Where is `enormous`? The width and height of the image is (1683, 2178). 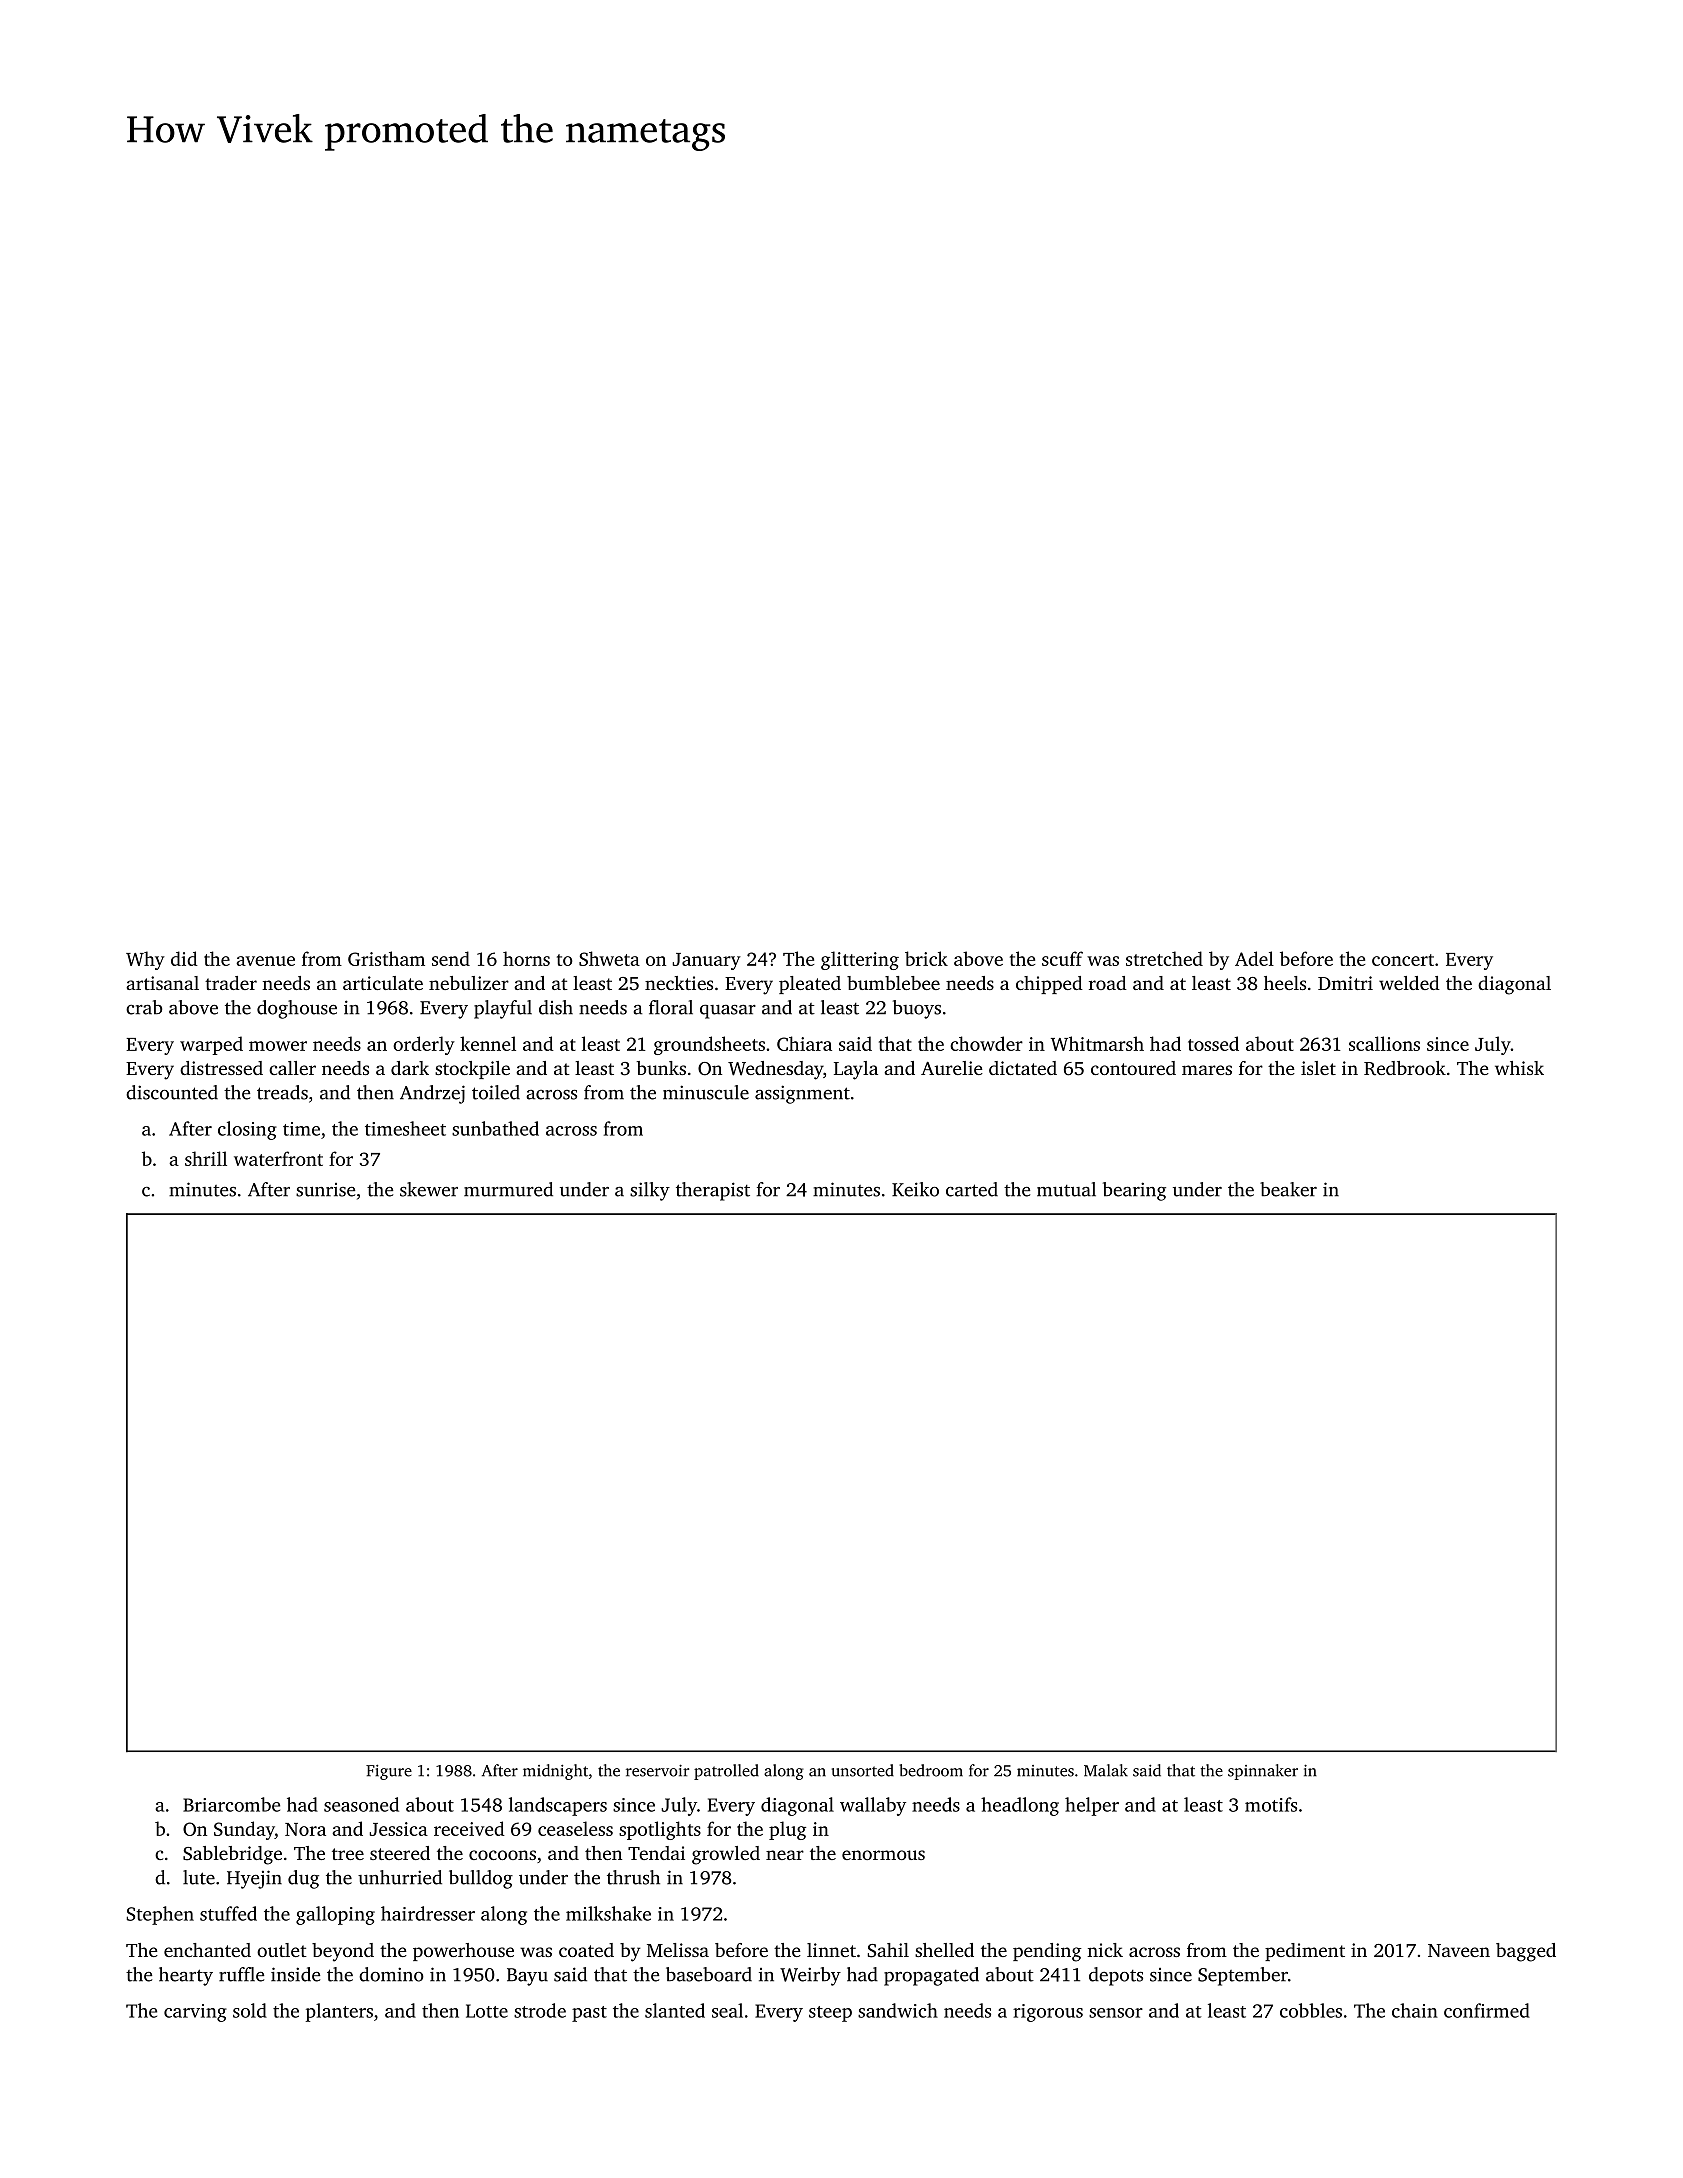
enormous is located at coordinates (883, 1855).
